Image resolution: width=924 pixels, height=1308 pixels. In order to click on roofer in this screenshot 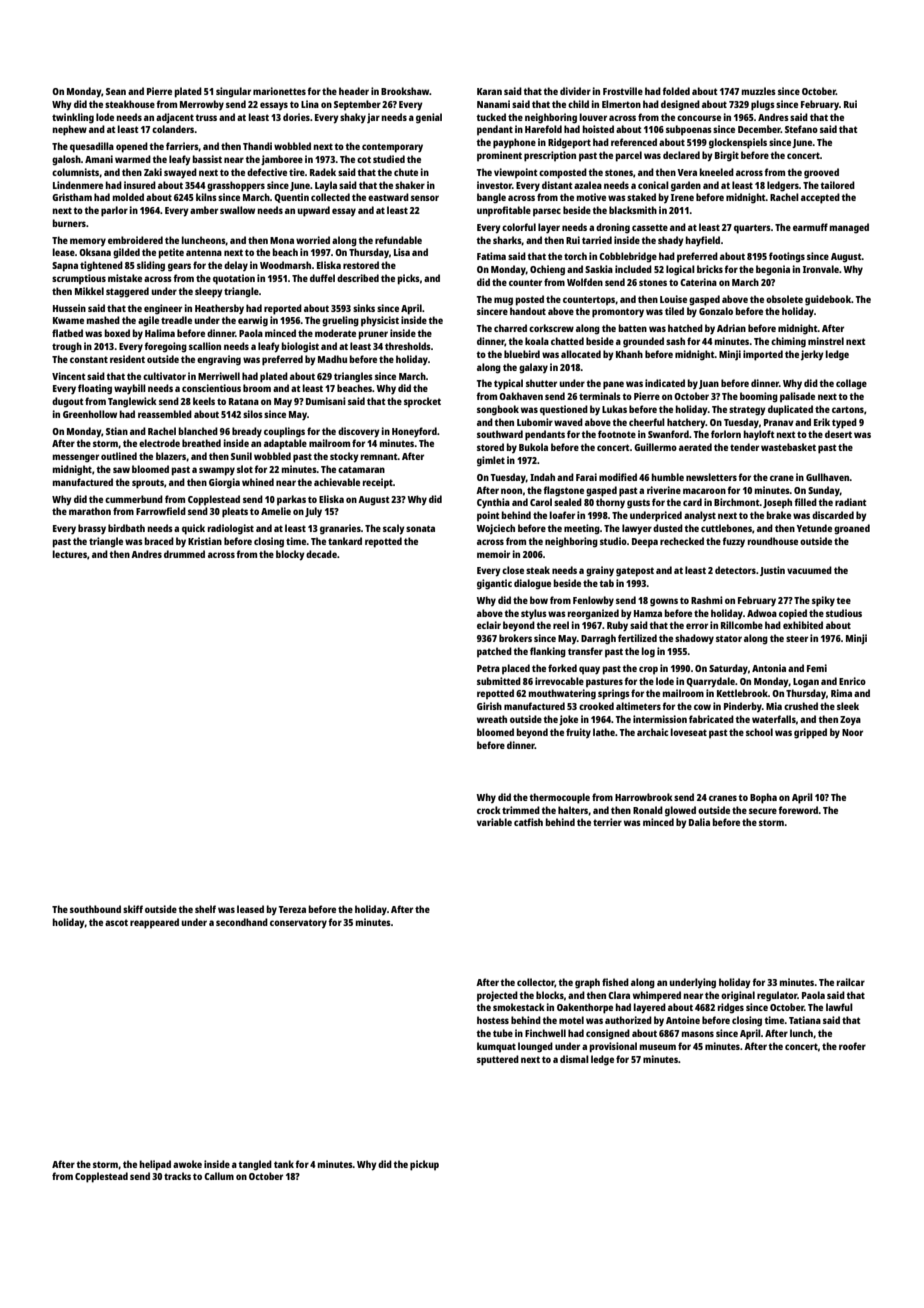, I will do `click(852, 1046)`.
